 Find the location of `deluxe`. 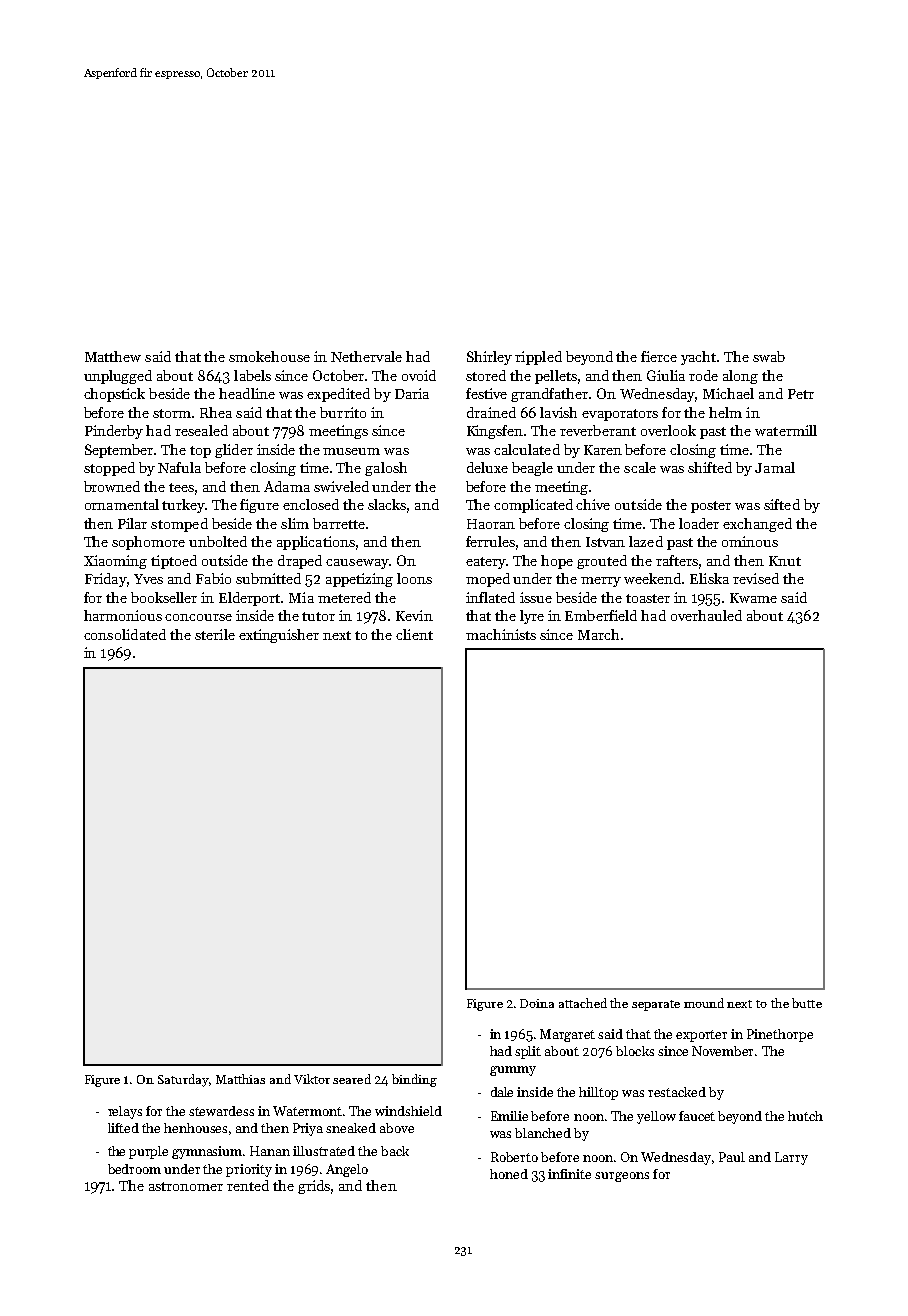

deluxe is located at coordinates (487, 467).
